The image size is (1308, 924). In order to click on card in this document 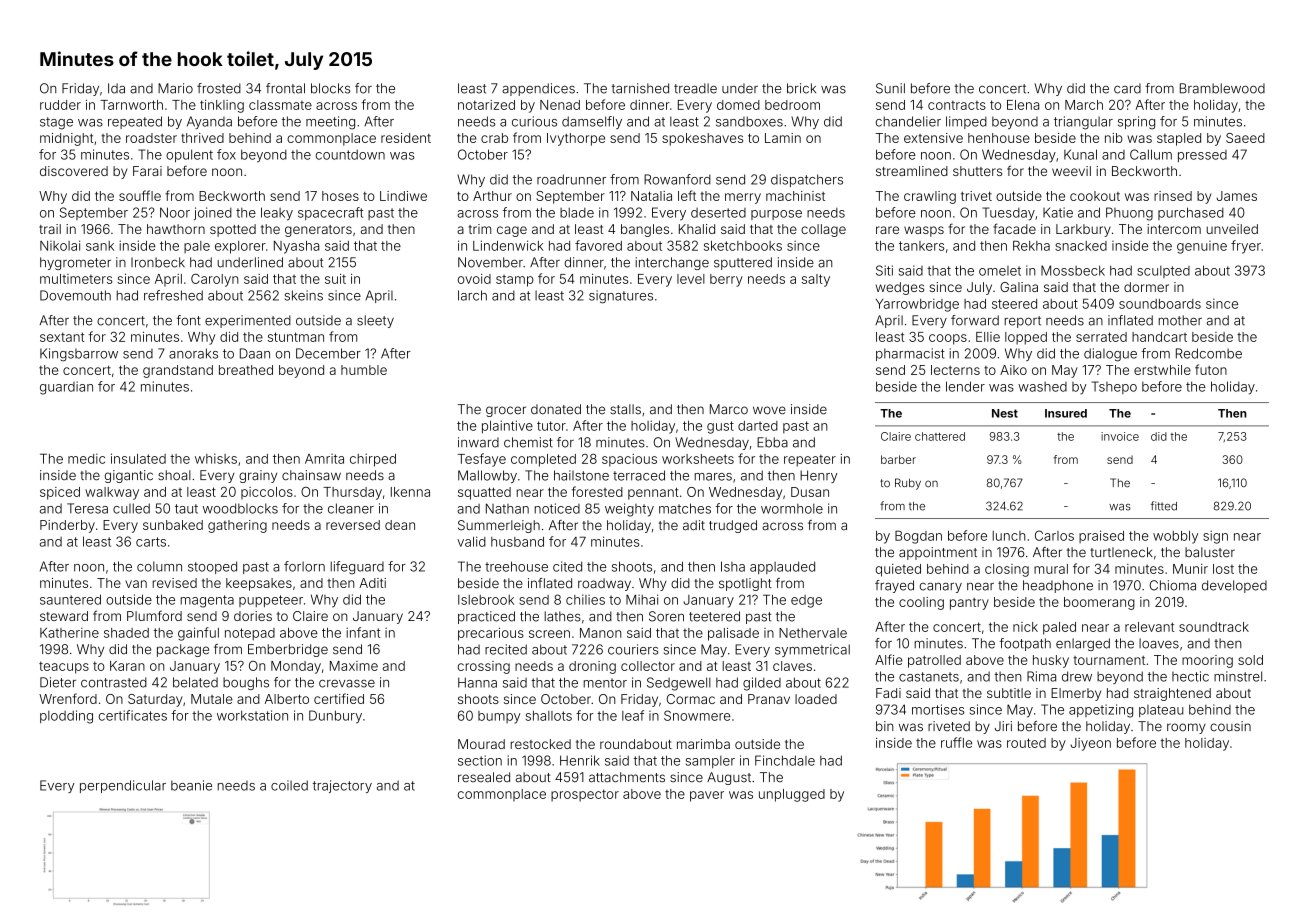, I will do `click(1127, 88)`.
